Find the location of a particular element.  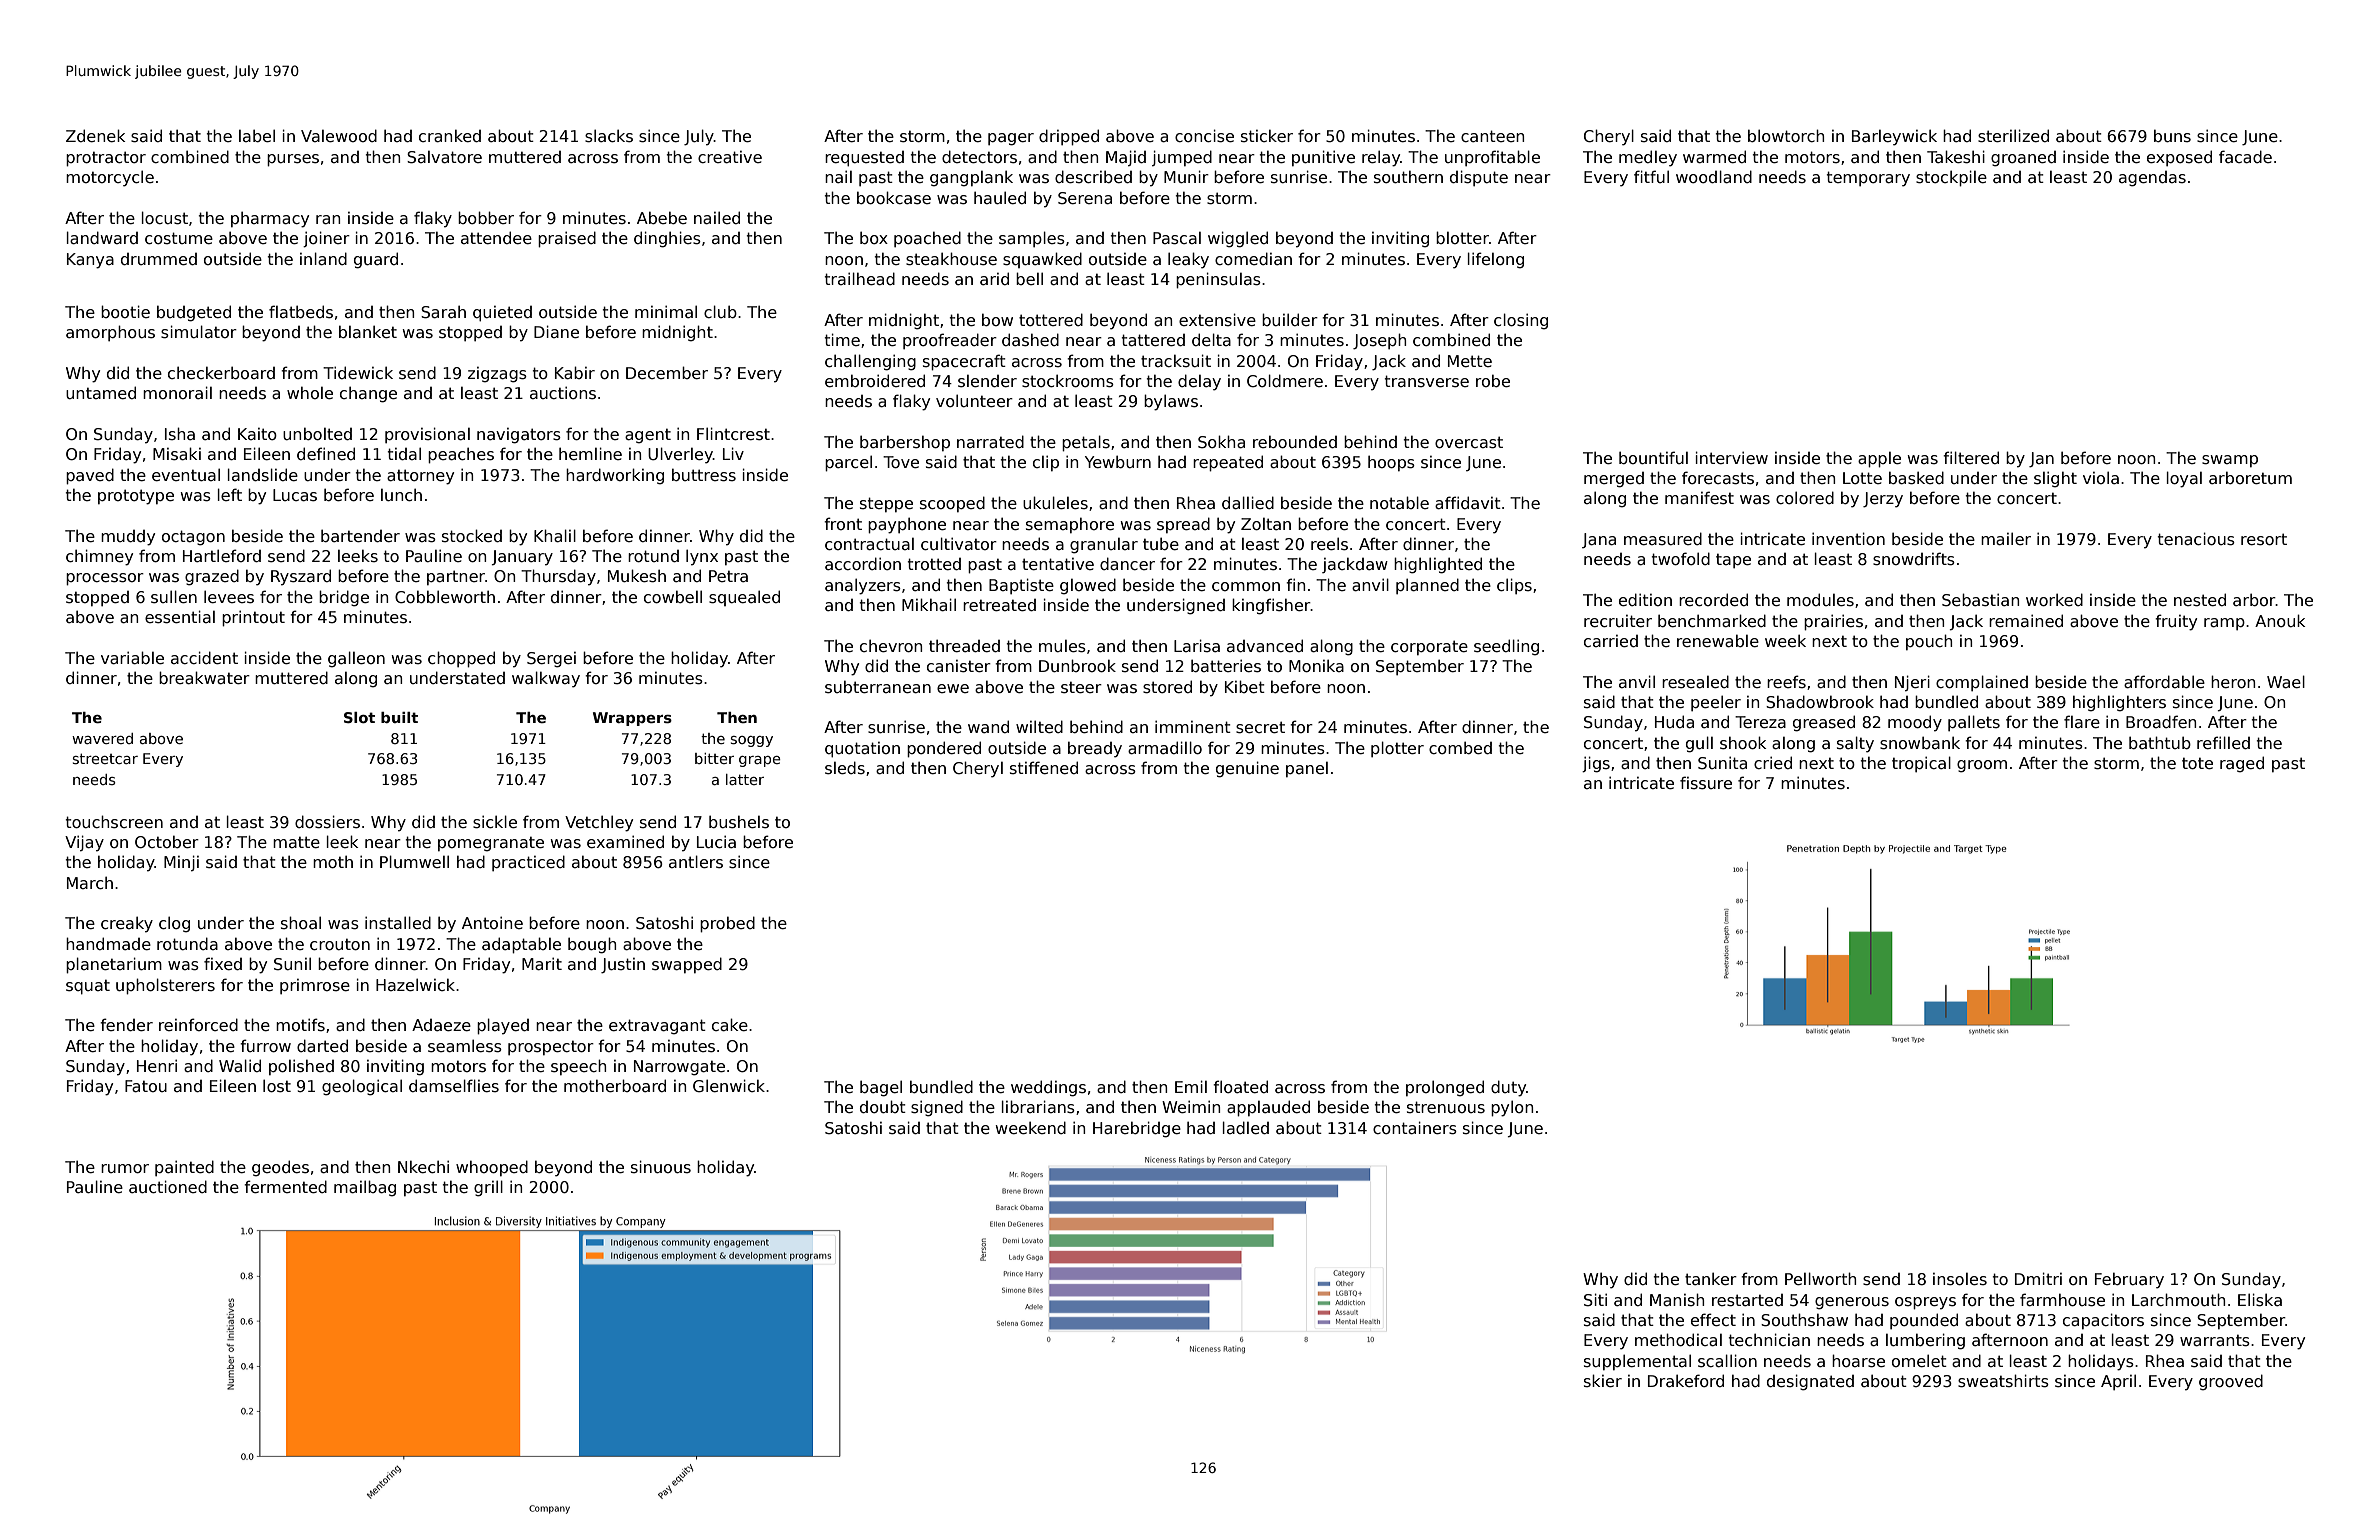

detectors is located at coordinates (979, 157).
